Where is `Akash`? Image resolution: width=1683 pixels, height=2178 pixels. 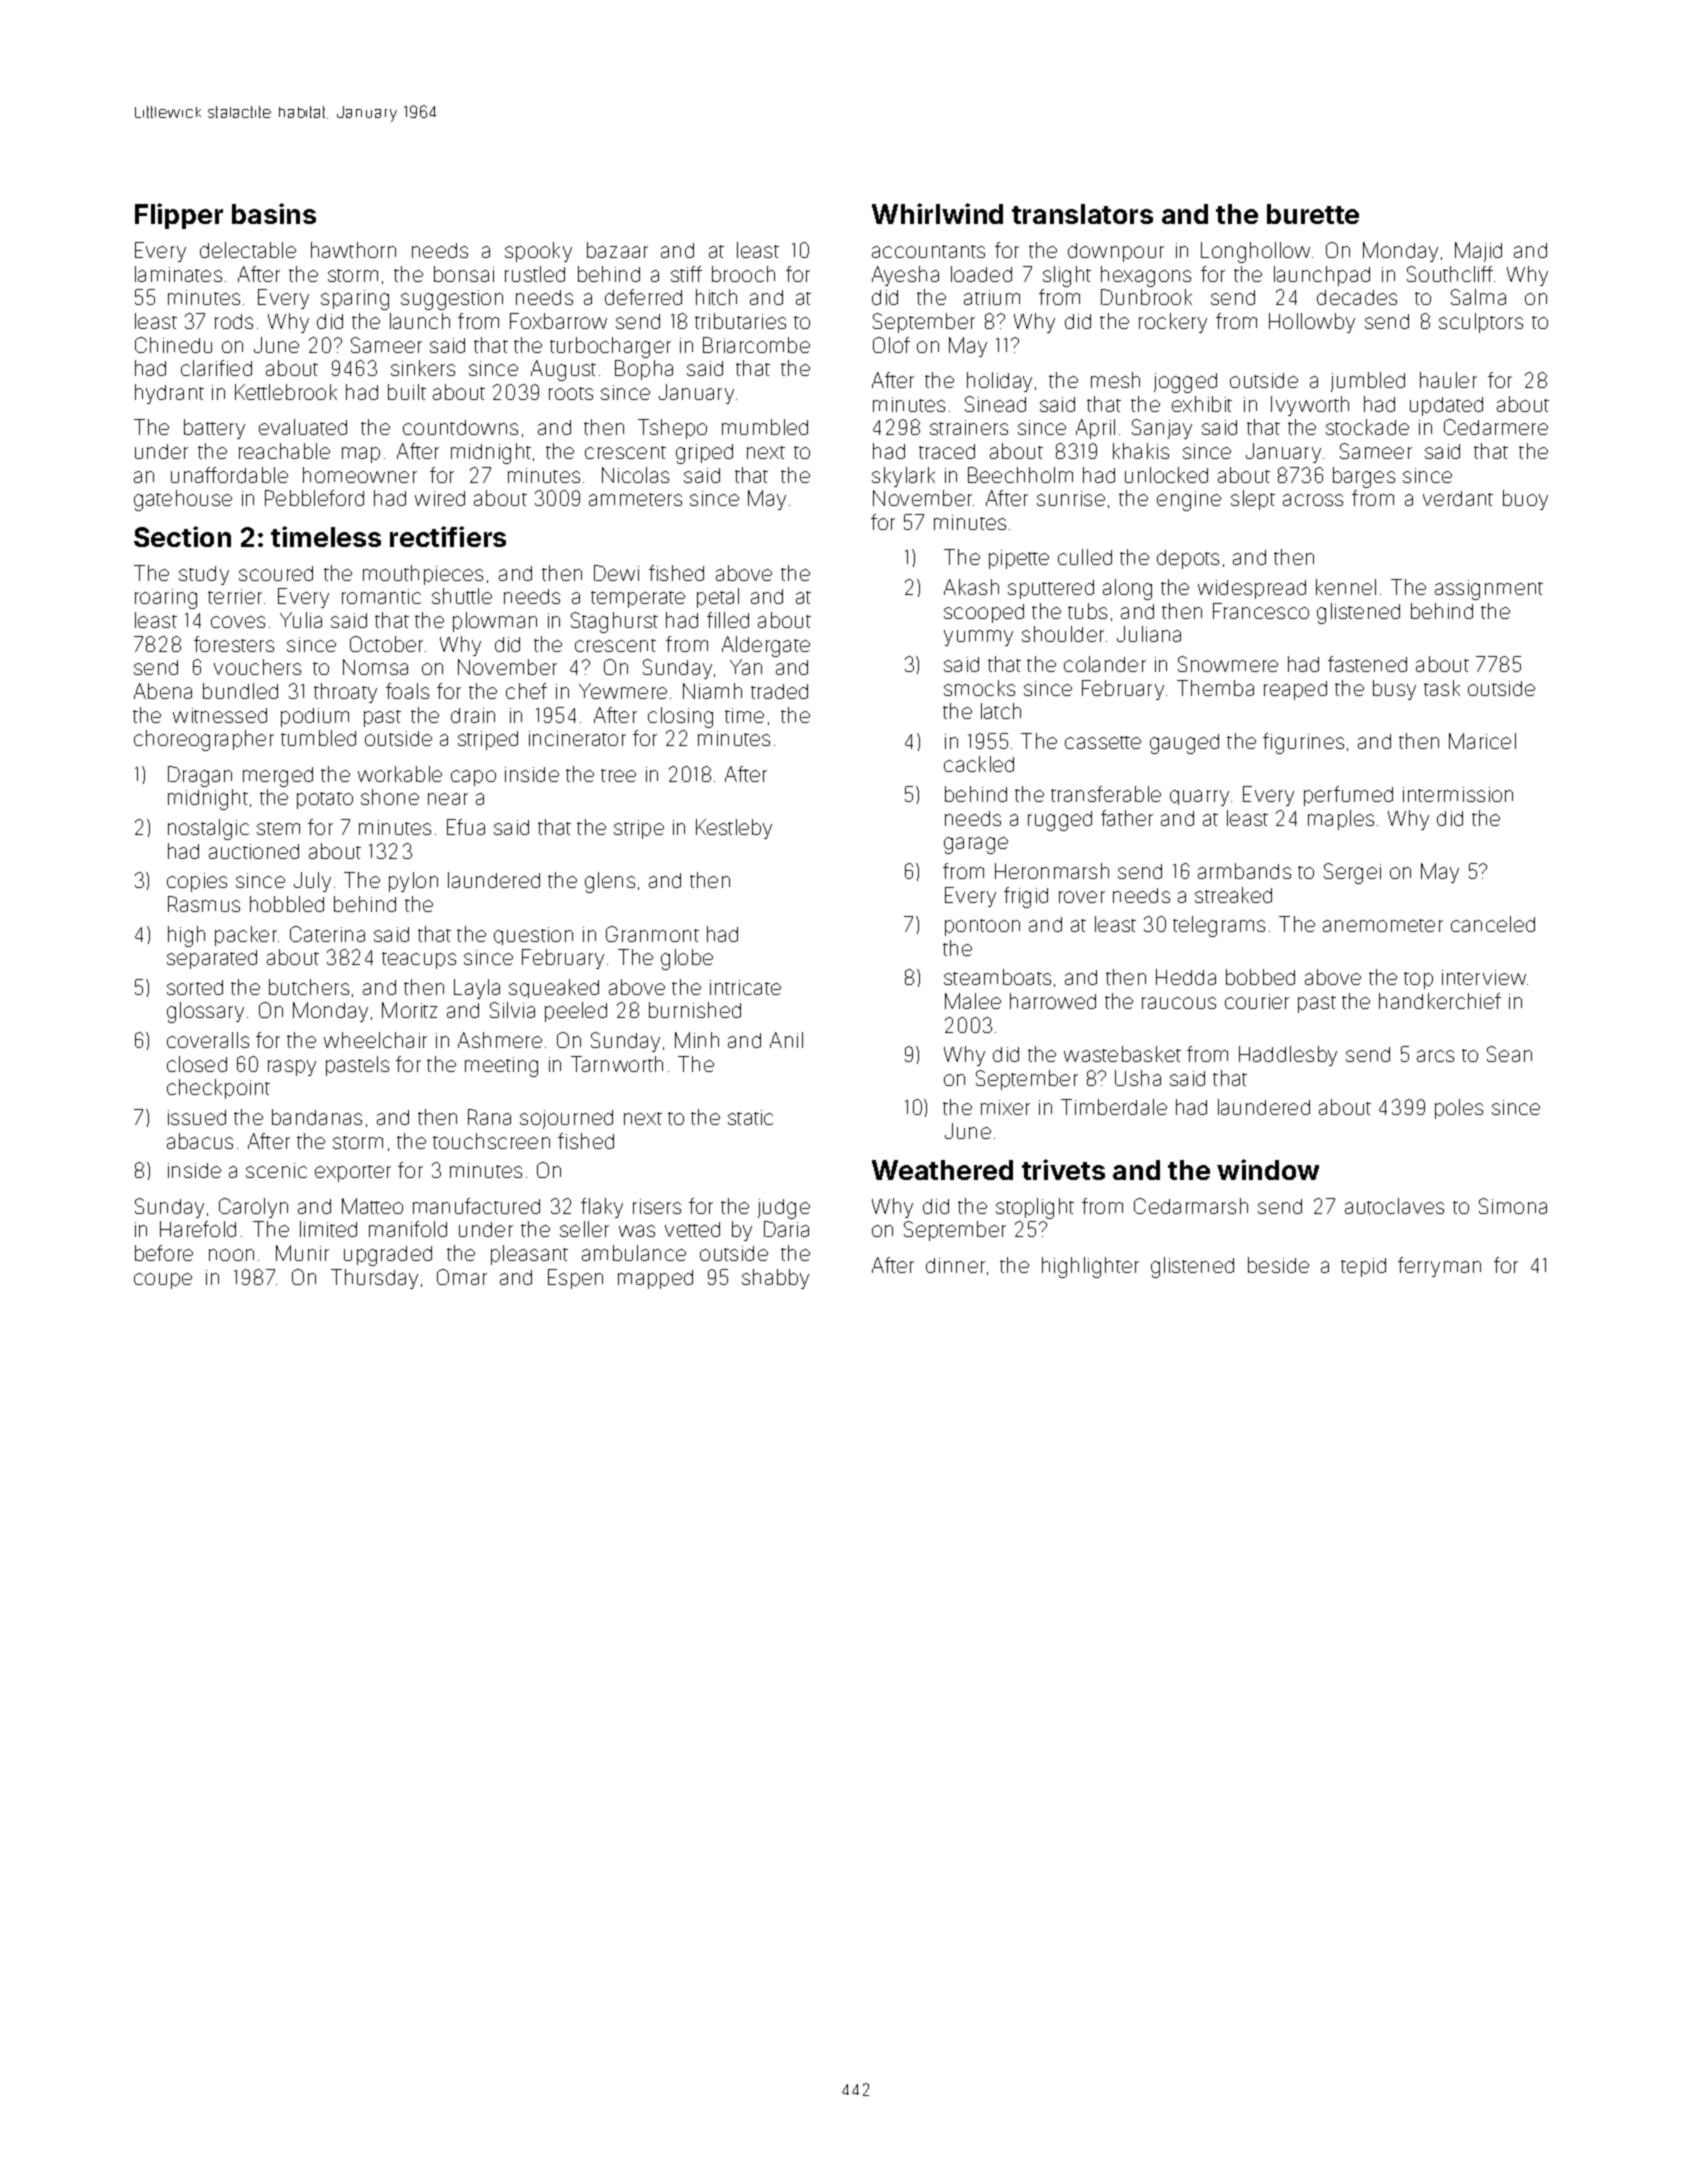 Akash is located at coordinates (971, 587).
